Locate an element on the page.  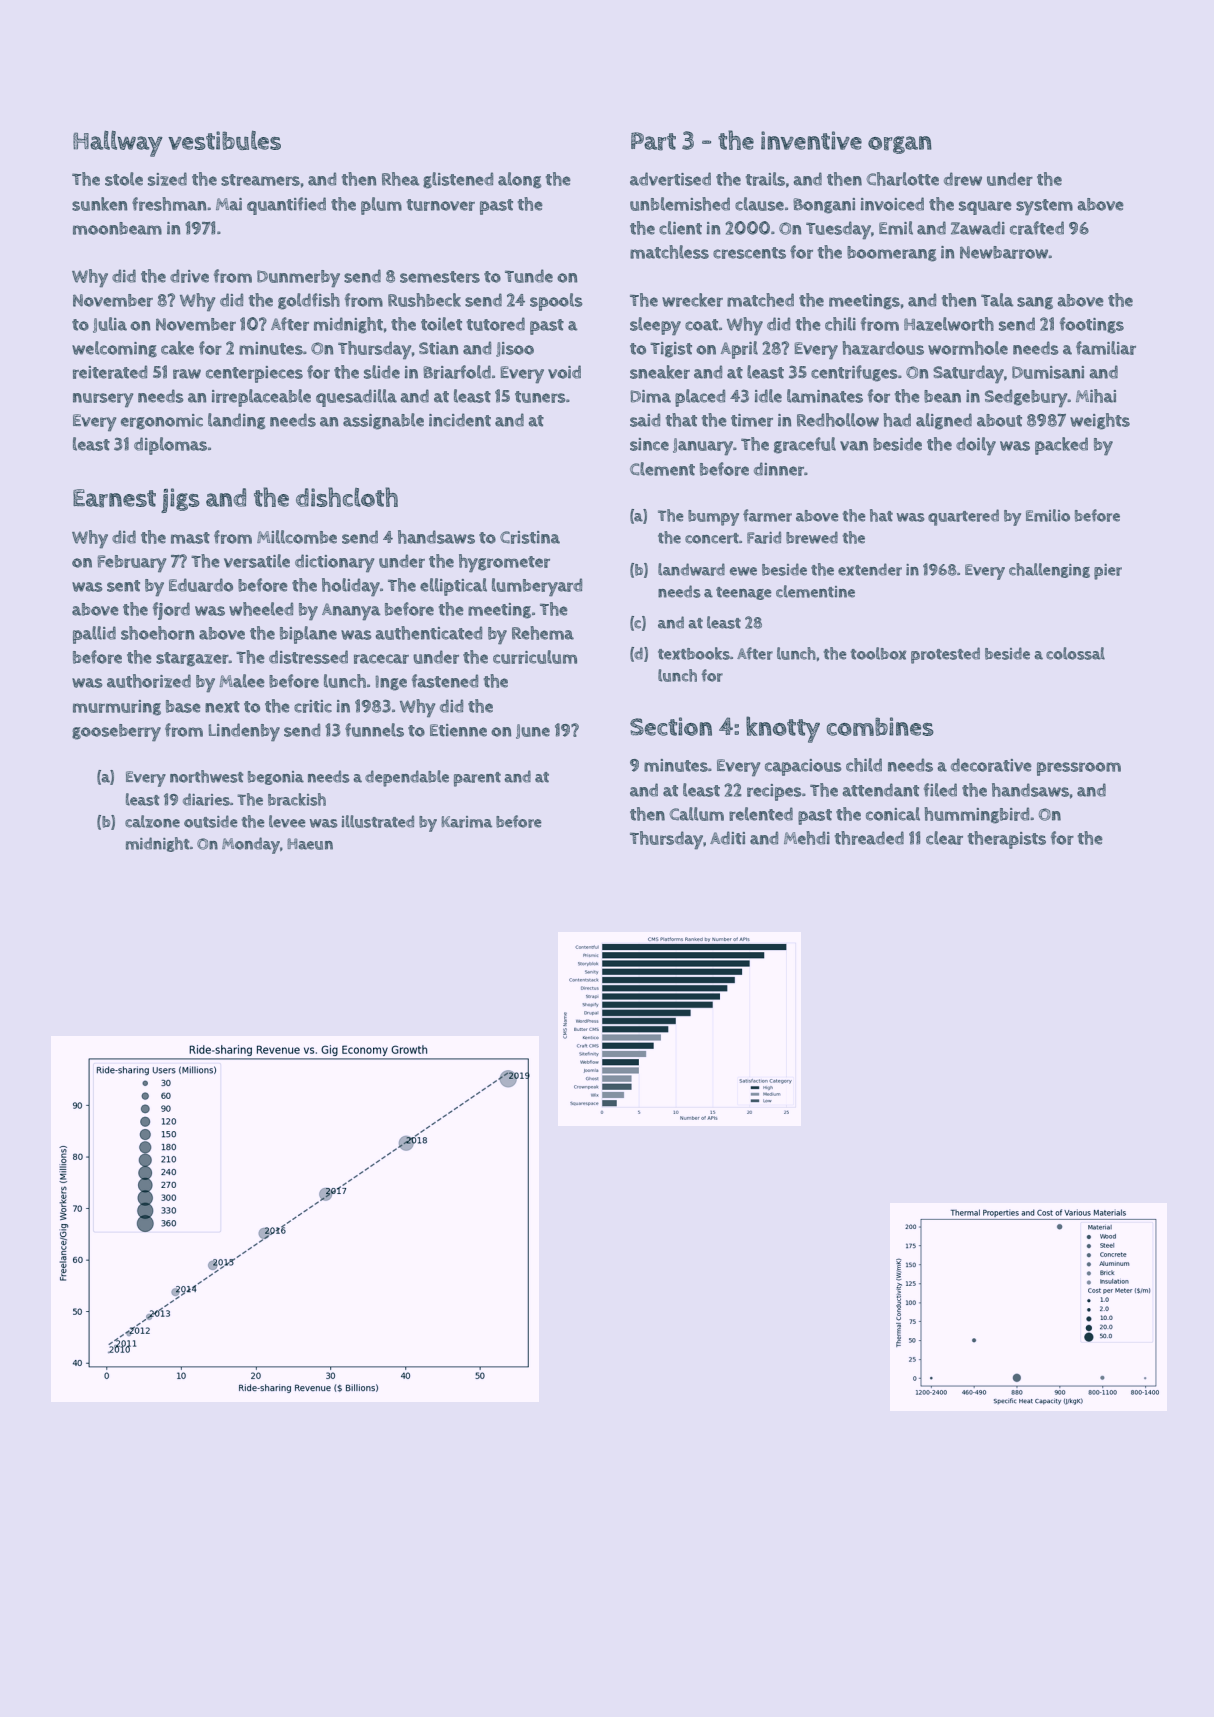
organ is located at coordinates (900, 145).
